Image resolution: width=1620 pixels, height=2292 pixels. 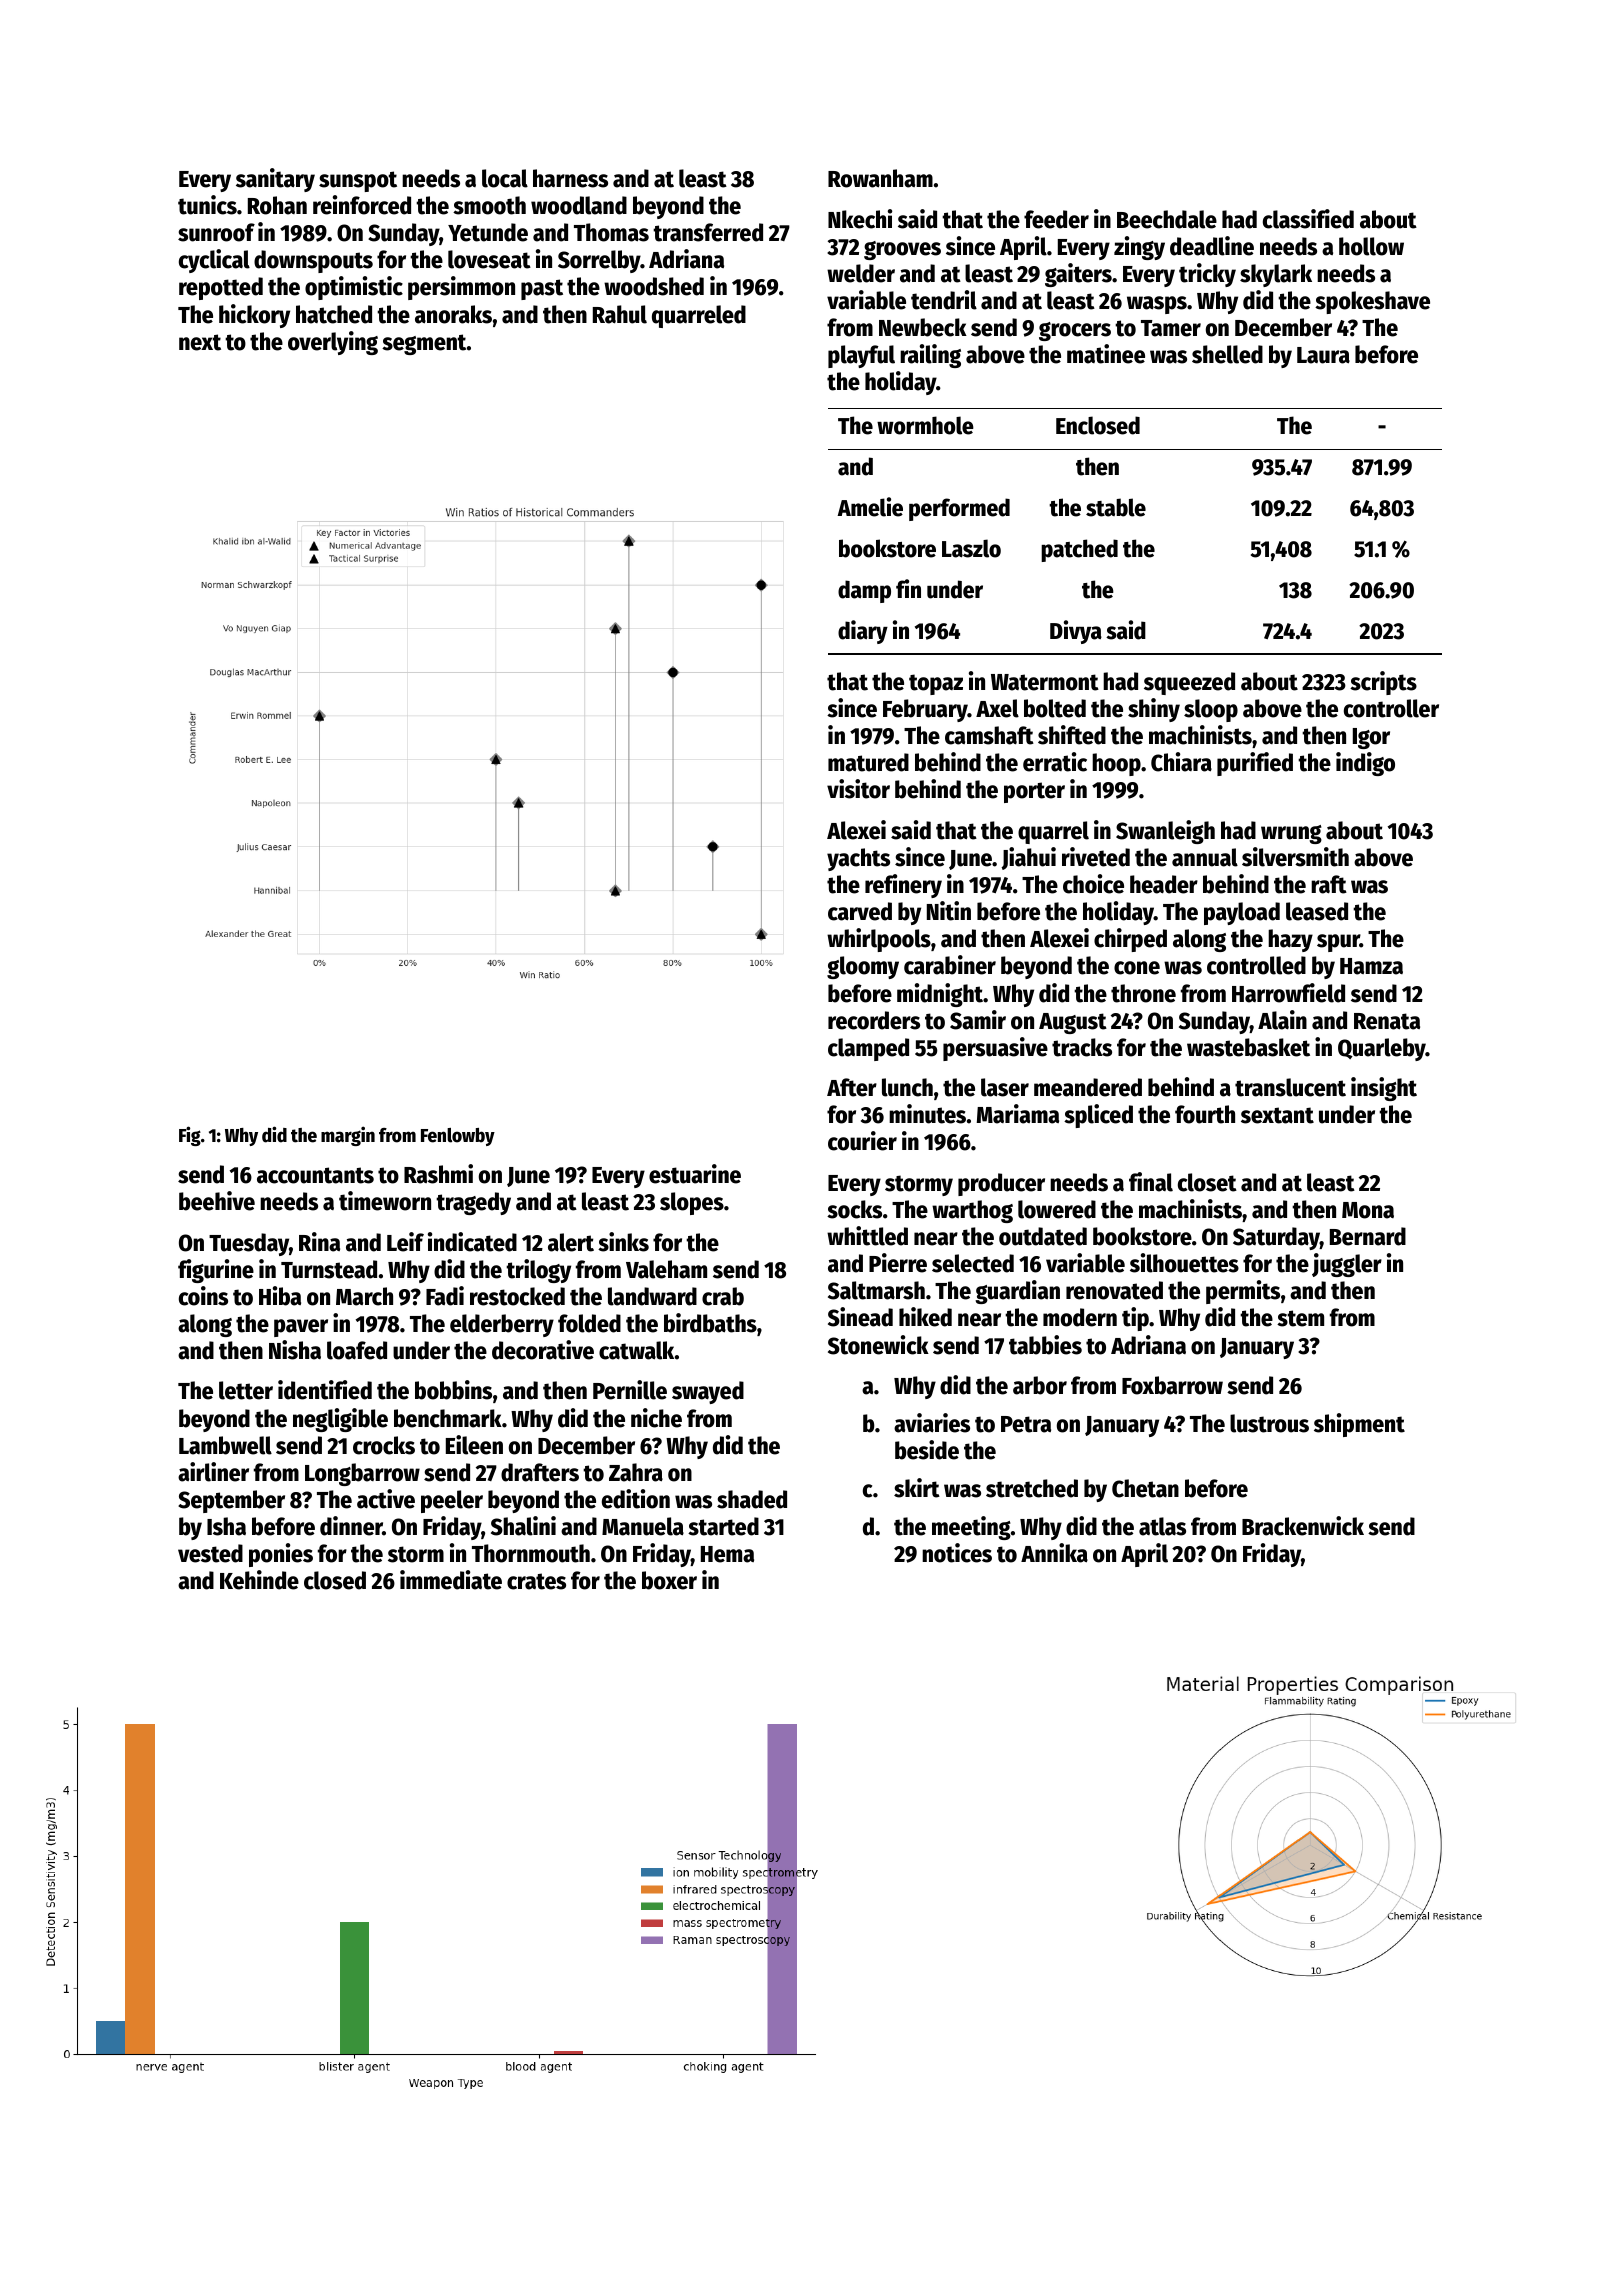 What do you see at coordinates (880, 178) in the screenshot?
I see `Rowanham` at bounding box center [880, 178].
